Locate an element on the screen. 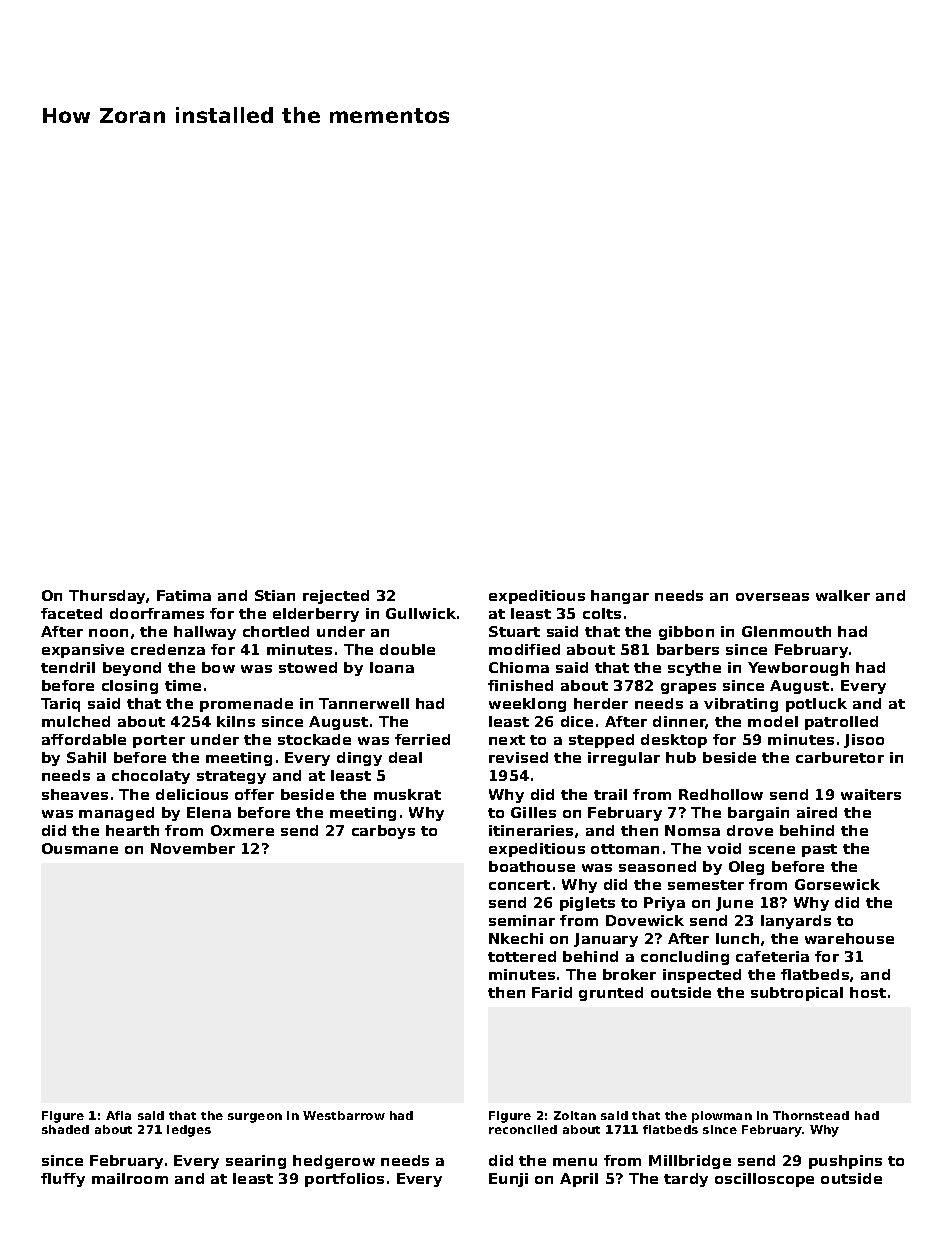 This screenshot has width=952, height=1233. hangar is located at coordinates (620, 597).
